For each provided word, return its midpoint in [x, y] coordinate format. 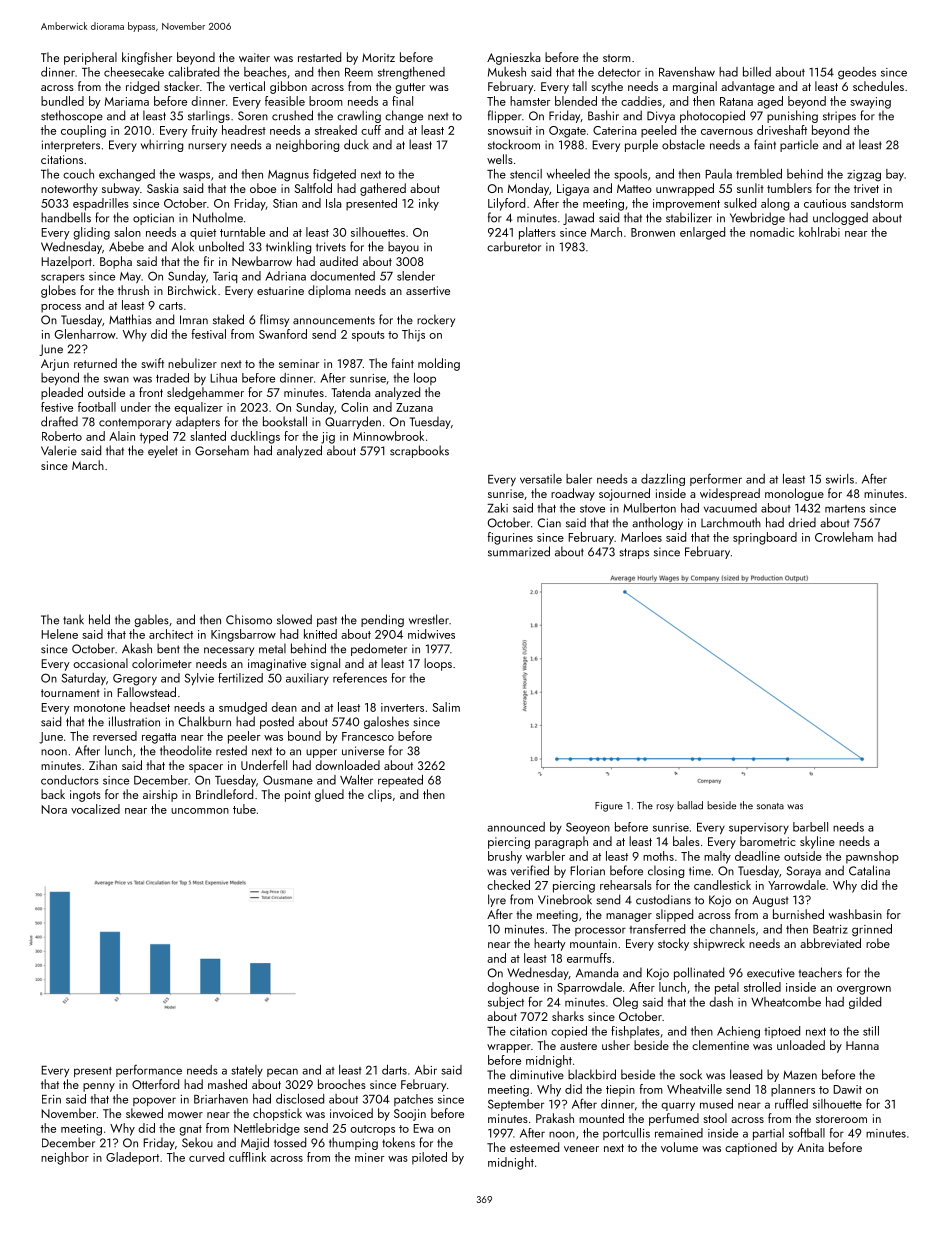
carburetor [514, 246]
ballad [690, 805]
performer [716, 480]
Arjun [55, 365]
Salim [446, 707]
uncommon [200, 811]
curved [206, 1157]
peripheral [90, 58]
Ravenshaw [687, 72]
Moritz [378, 57]
